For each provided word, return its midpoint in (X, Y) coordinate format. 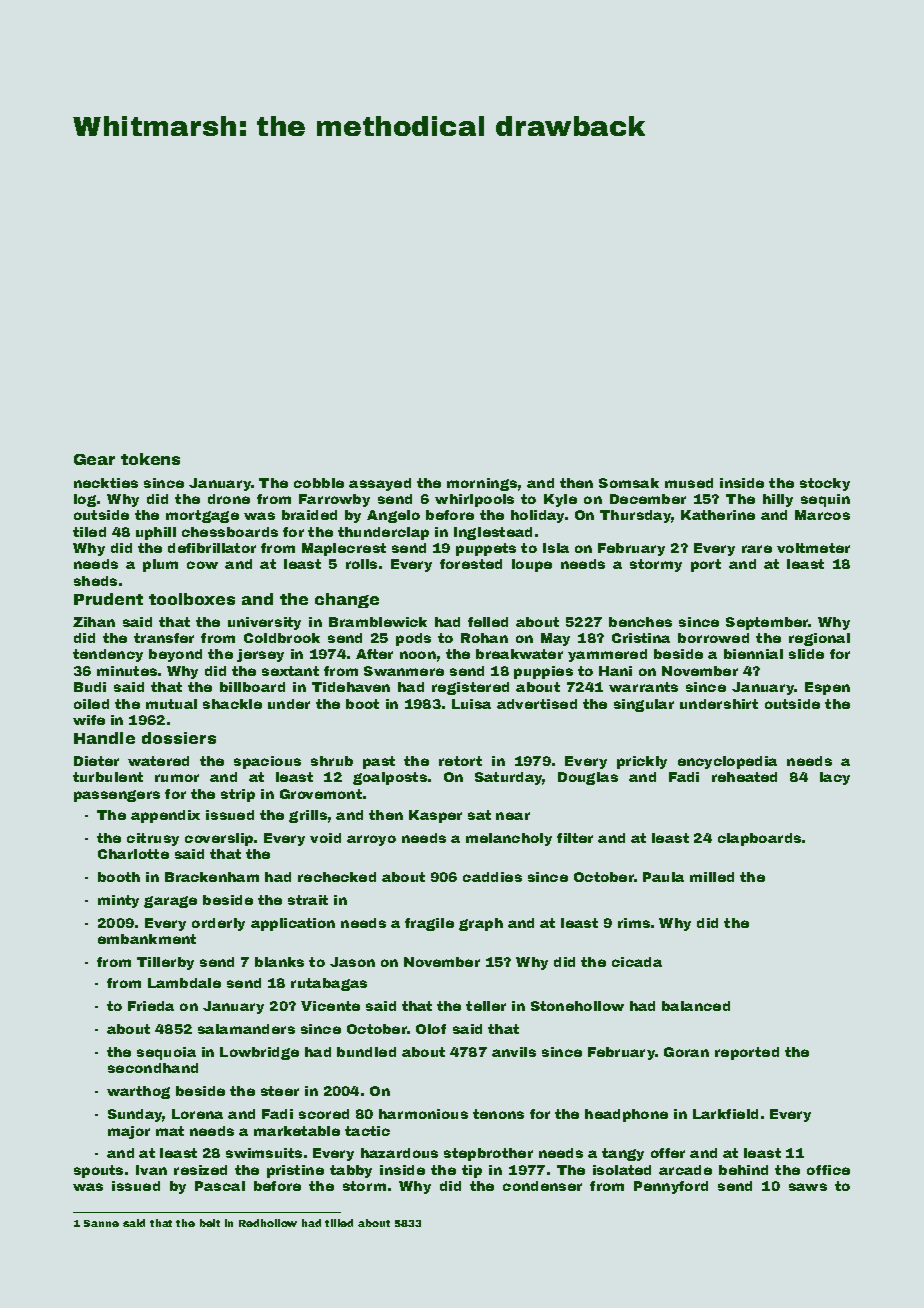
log (85, 500)
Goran (686, 1052)
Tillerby (165, 963)
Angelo (393, 516)
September (767, 623)
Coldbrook (282, 638)
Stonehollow (577, 1006)
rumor (177, 778)
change (347, 600)
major (129, 1132)
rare (757, 549)
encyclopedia (727, 762)
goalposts (390, 778)
